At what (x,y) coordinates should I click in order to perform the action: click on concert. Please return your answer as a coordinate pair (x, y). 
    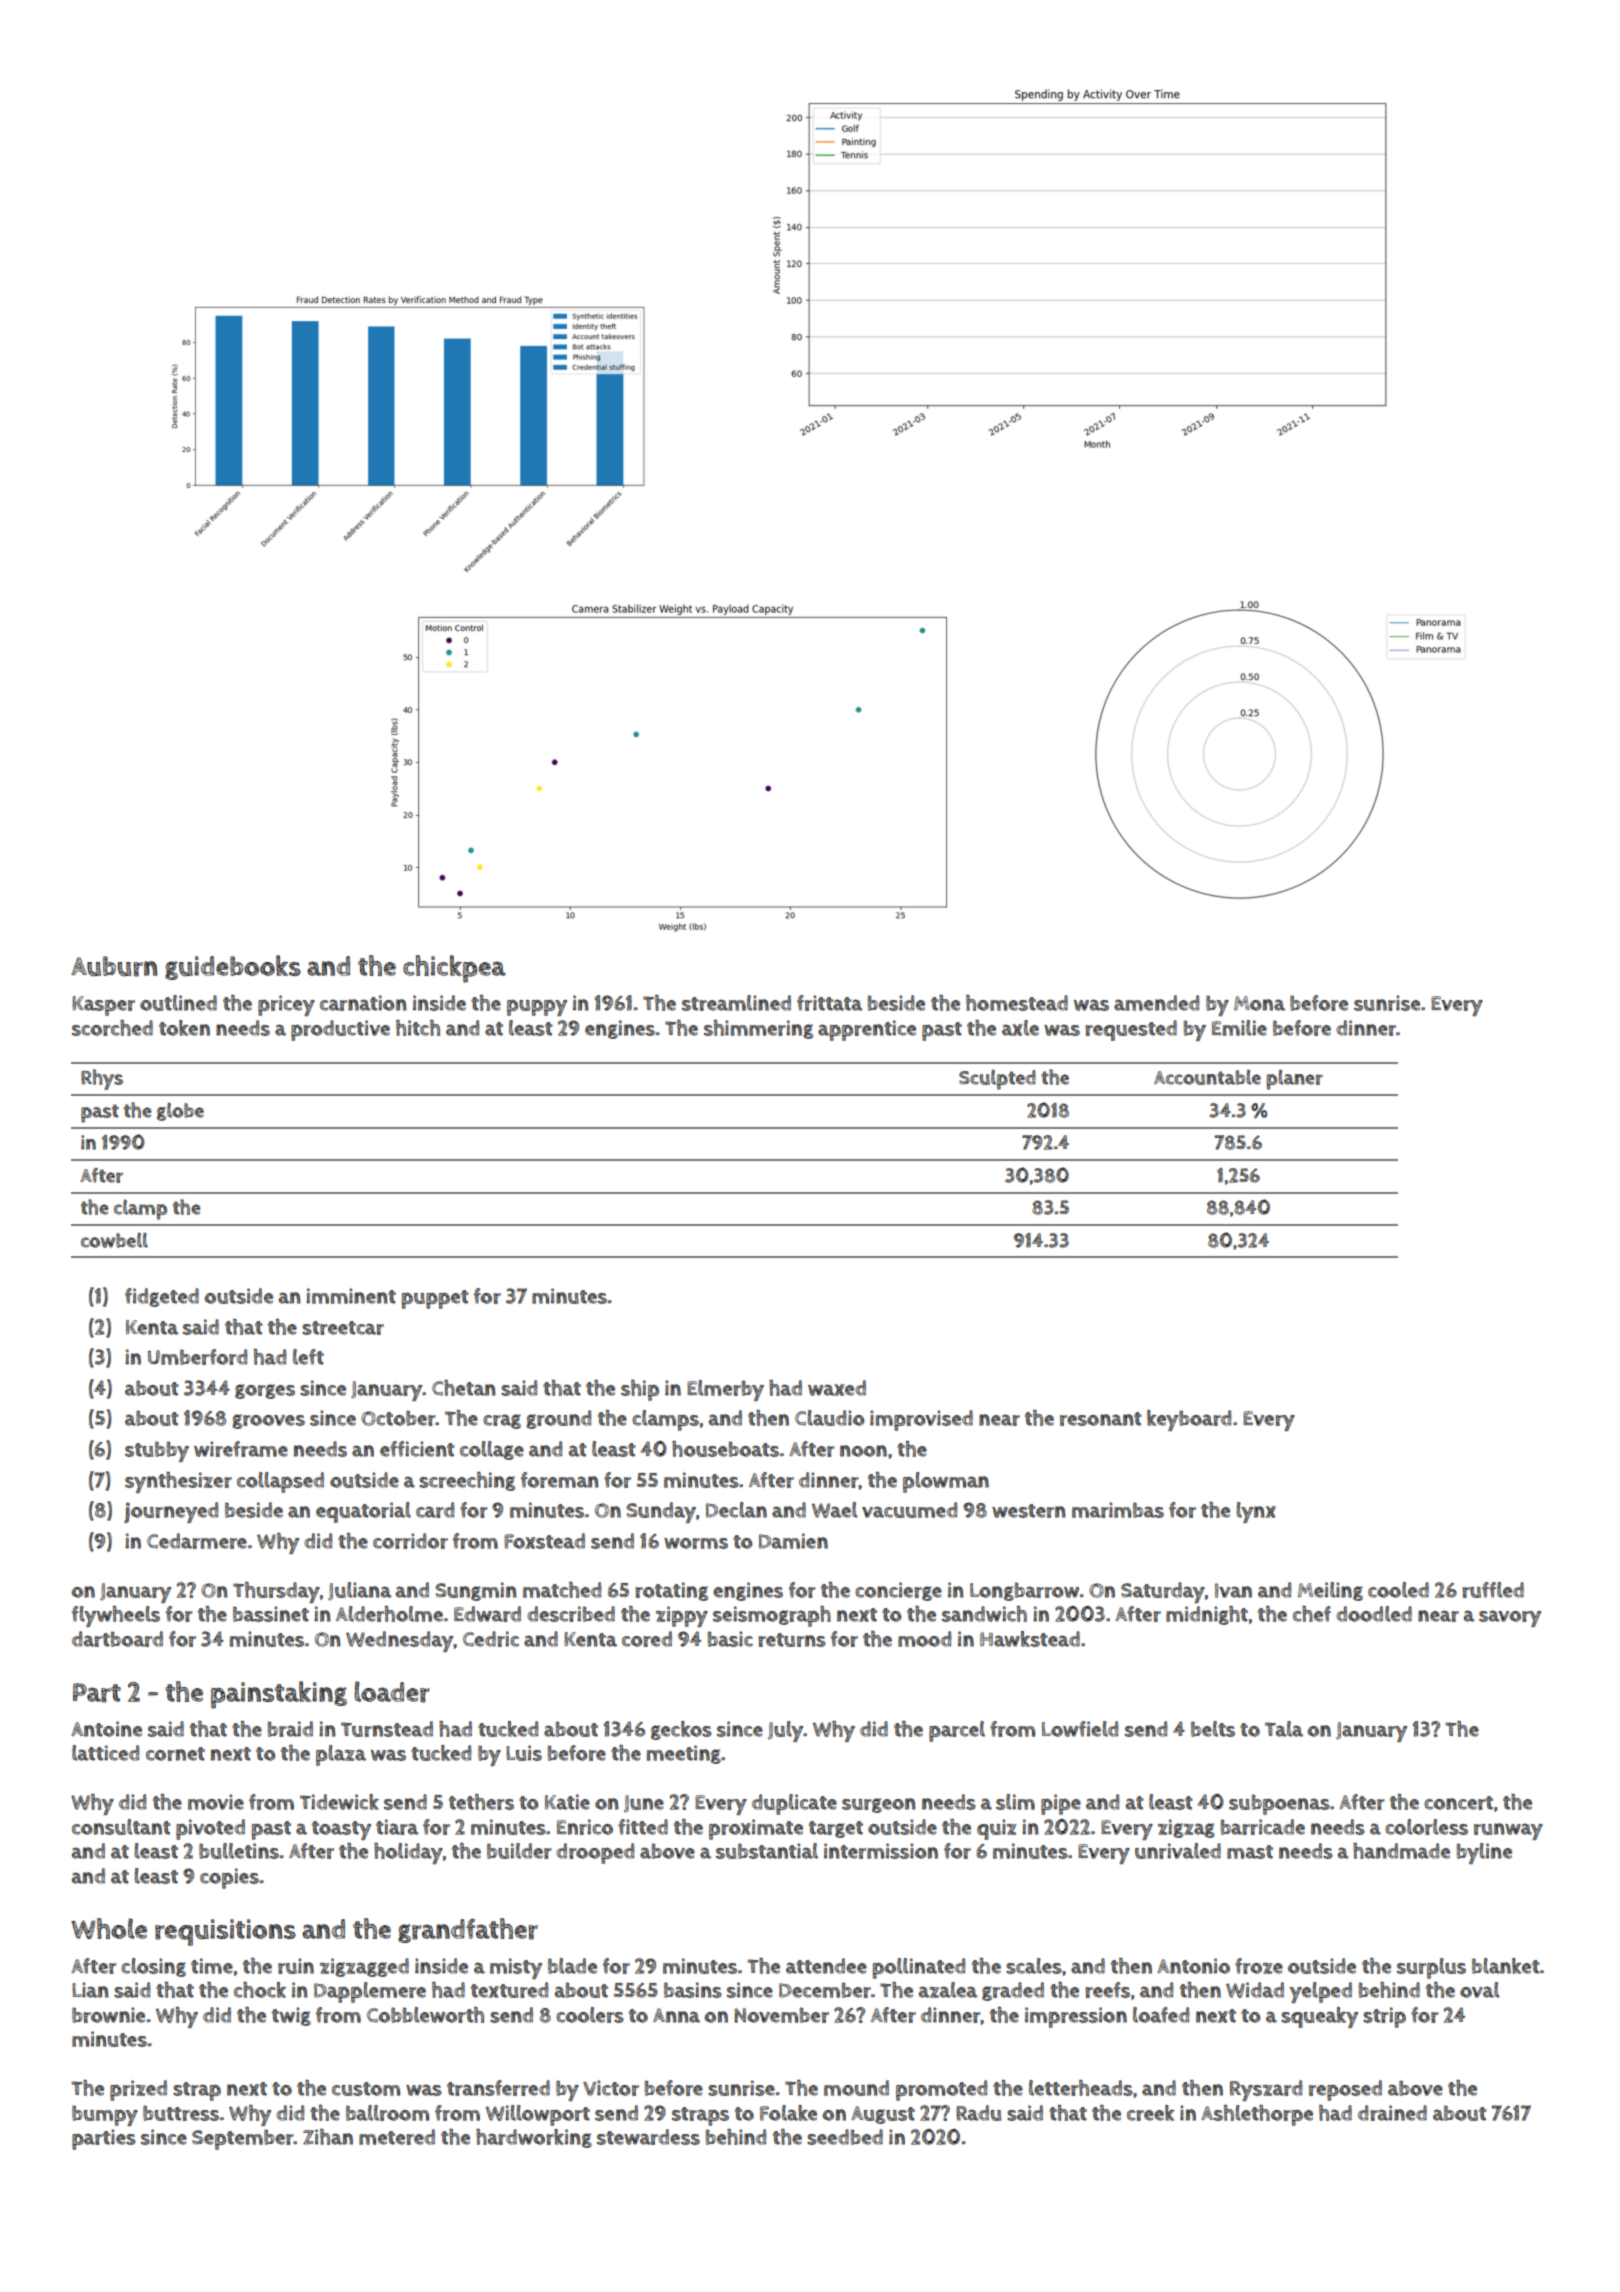
    Looking at the image, I should click on (1458, 1803).
